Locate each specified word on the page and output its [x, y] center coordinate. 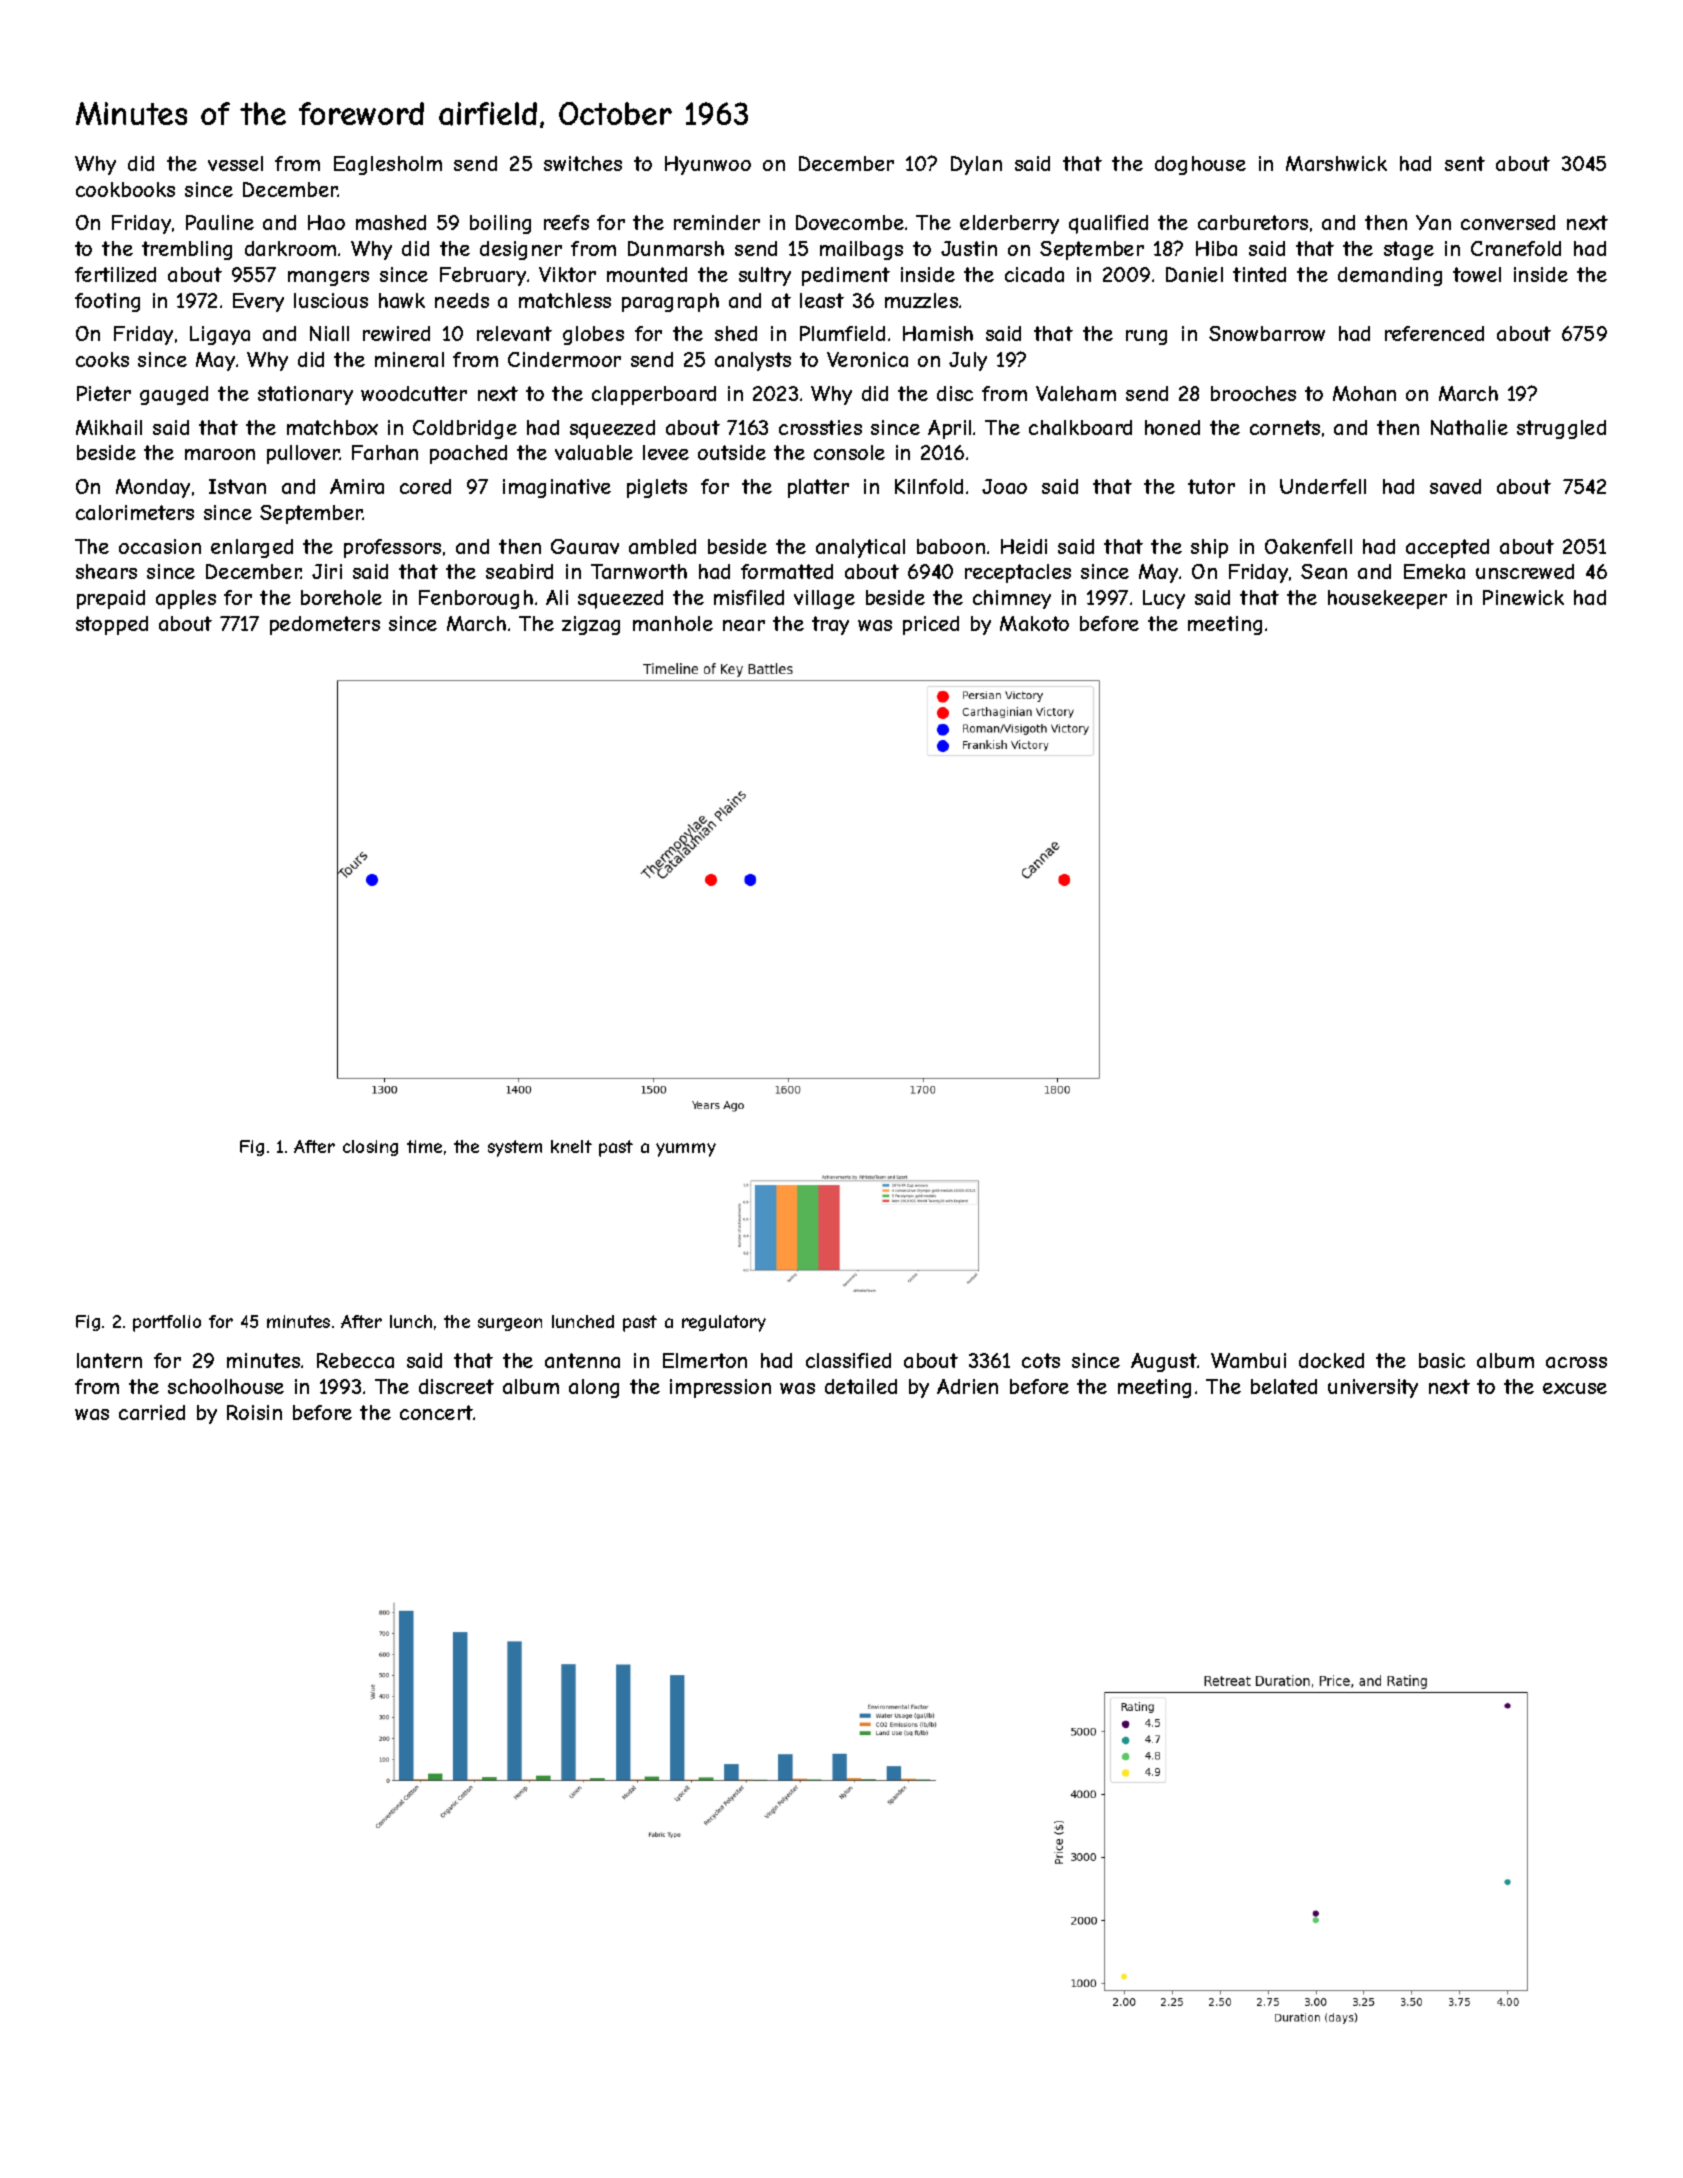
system [515, 1148]
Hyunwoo [708, 165]
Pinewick [1523, 597]
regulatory [724, 1323]
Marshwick [1336, 163]
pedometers [325, 625]
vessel [235, 163]
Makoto [1034, 623]
